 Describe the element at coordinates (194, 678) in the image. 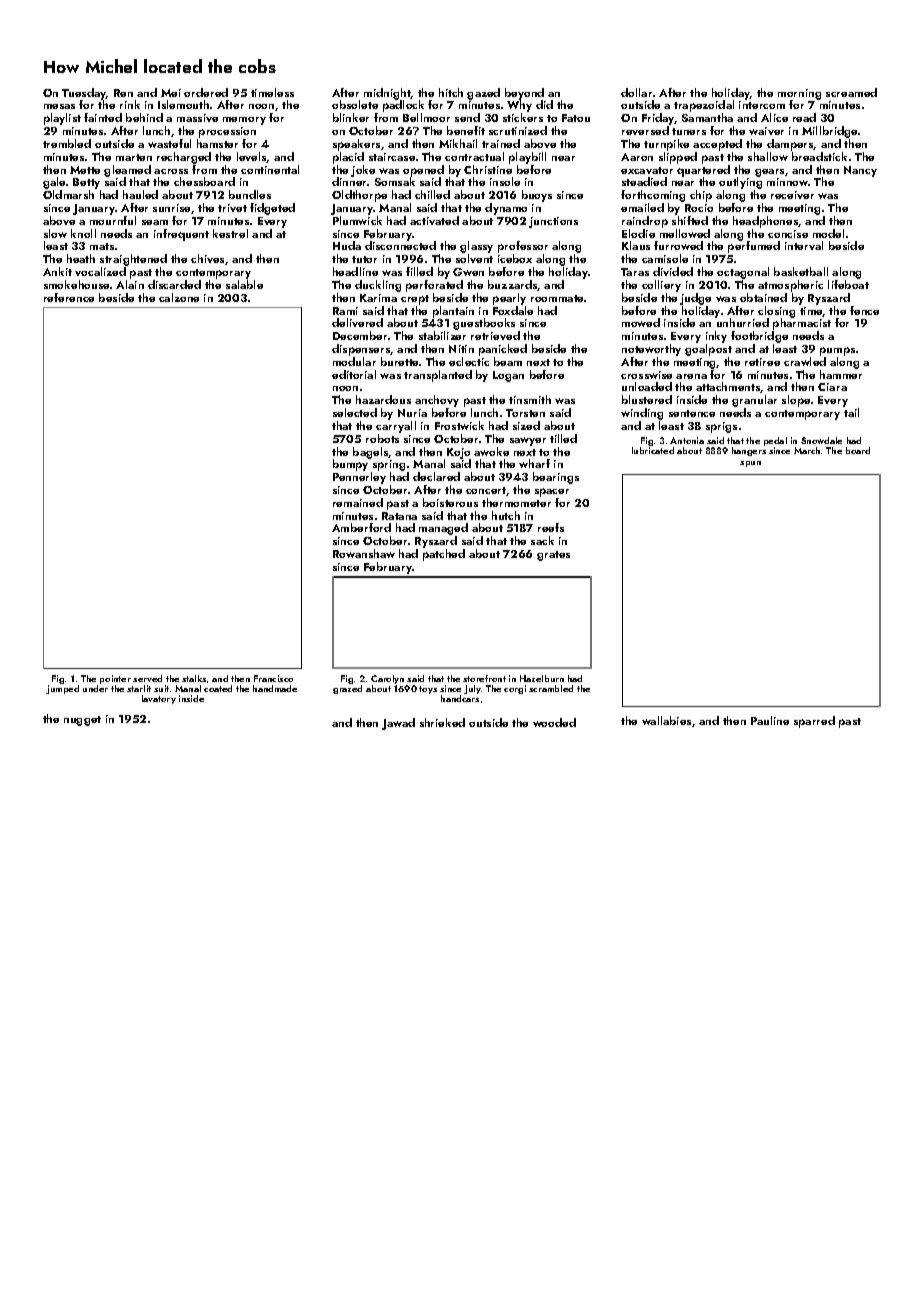

I see `stalks` at that location.
